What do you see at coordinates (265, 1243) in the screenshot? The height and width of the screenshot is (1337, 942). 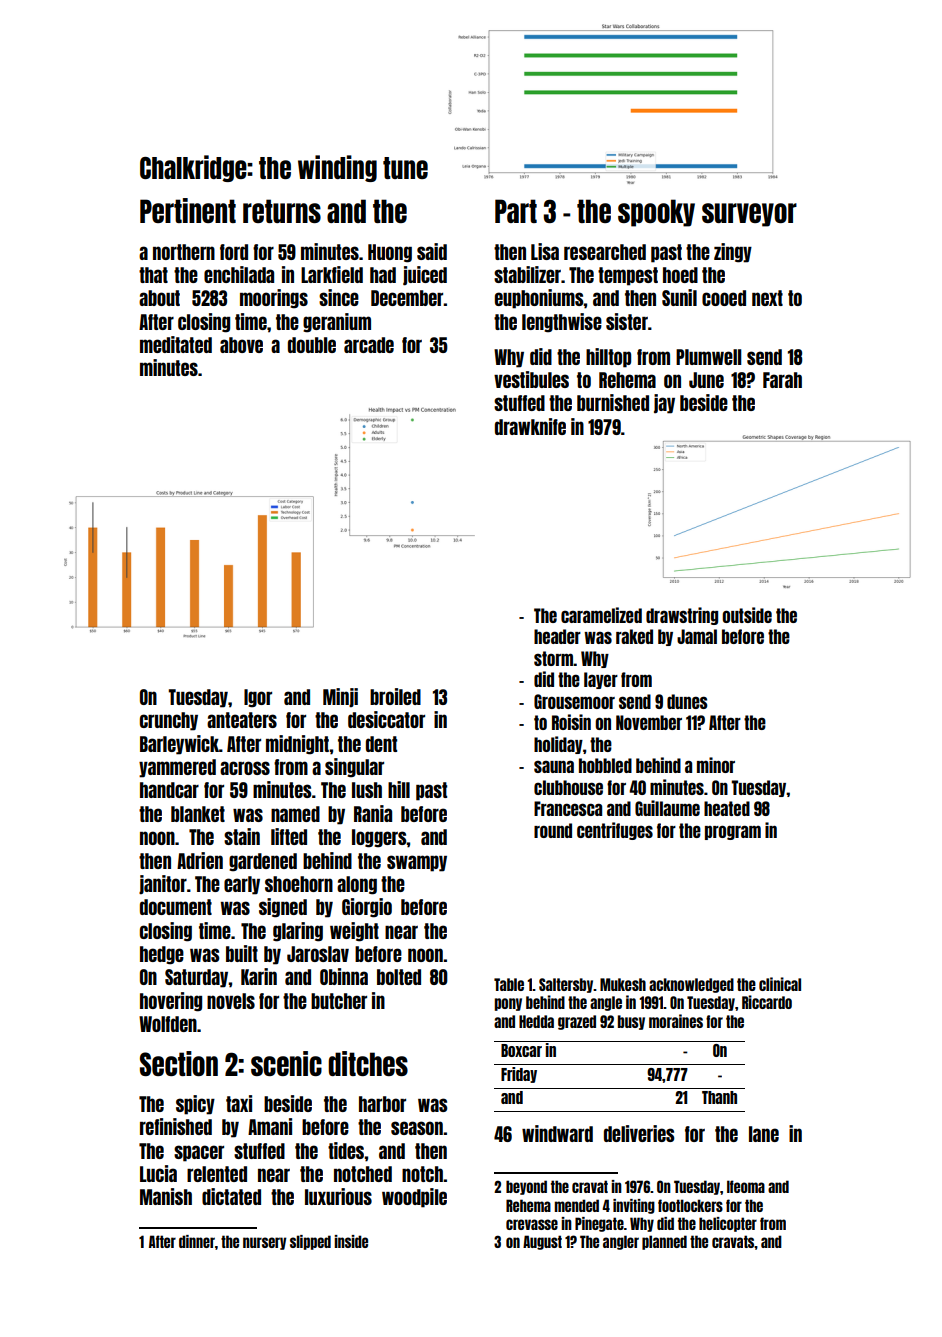 I see `nursery` at bounding box center [265, 1243].
